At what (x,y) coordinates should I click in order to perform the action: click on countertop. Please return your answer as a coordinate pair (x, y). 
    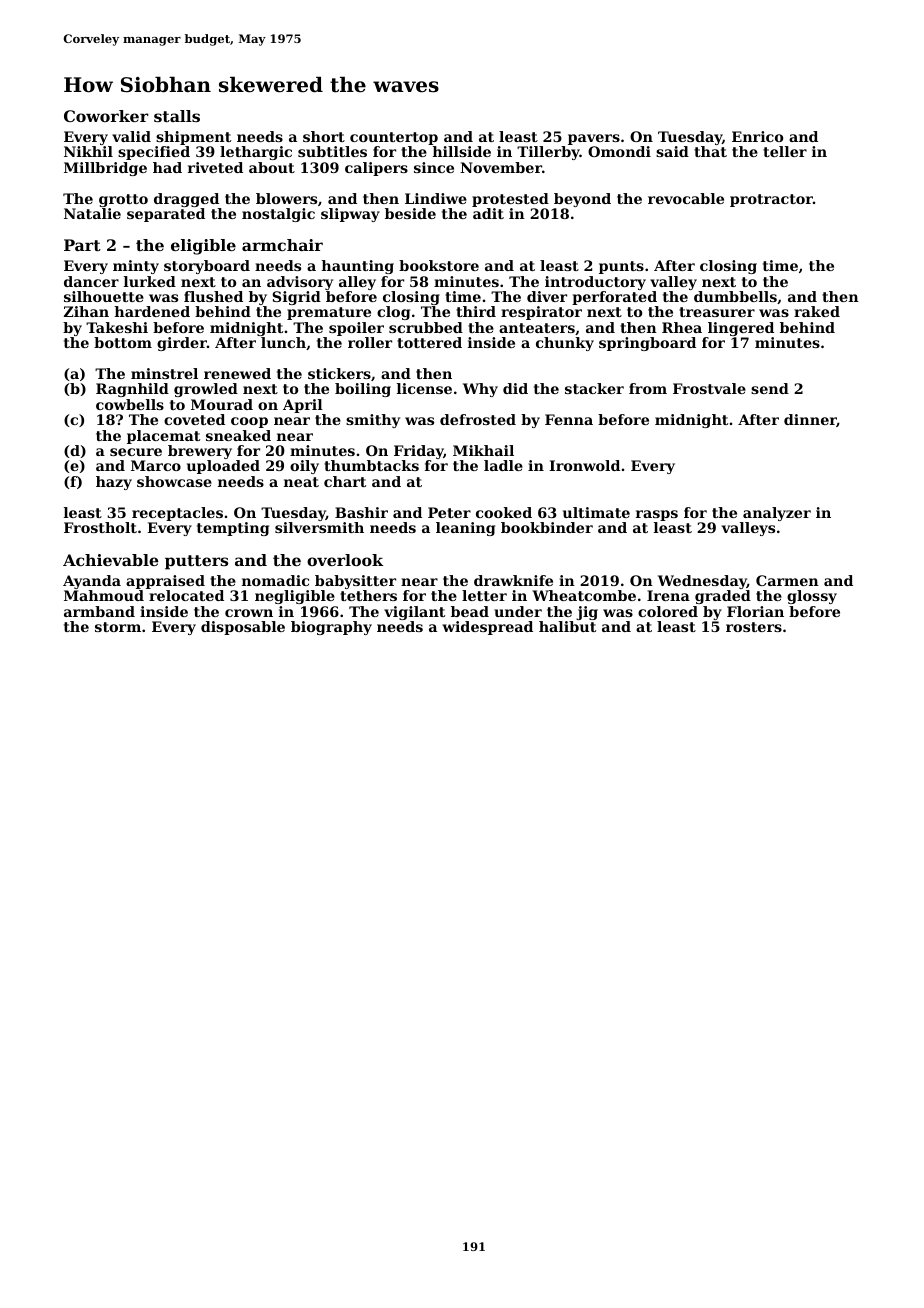
    Looking at the image, I should click on (394, 138).
